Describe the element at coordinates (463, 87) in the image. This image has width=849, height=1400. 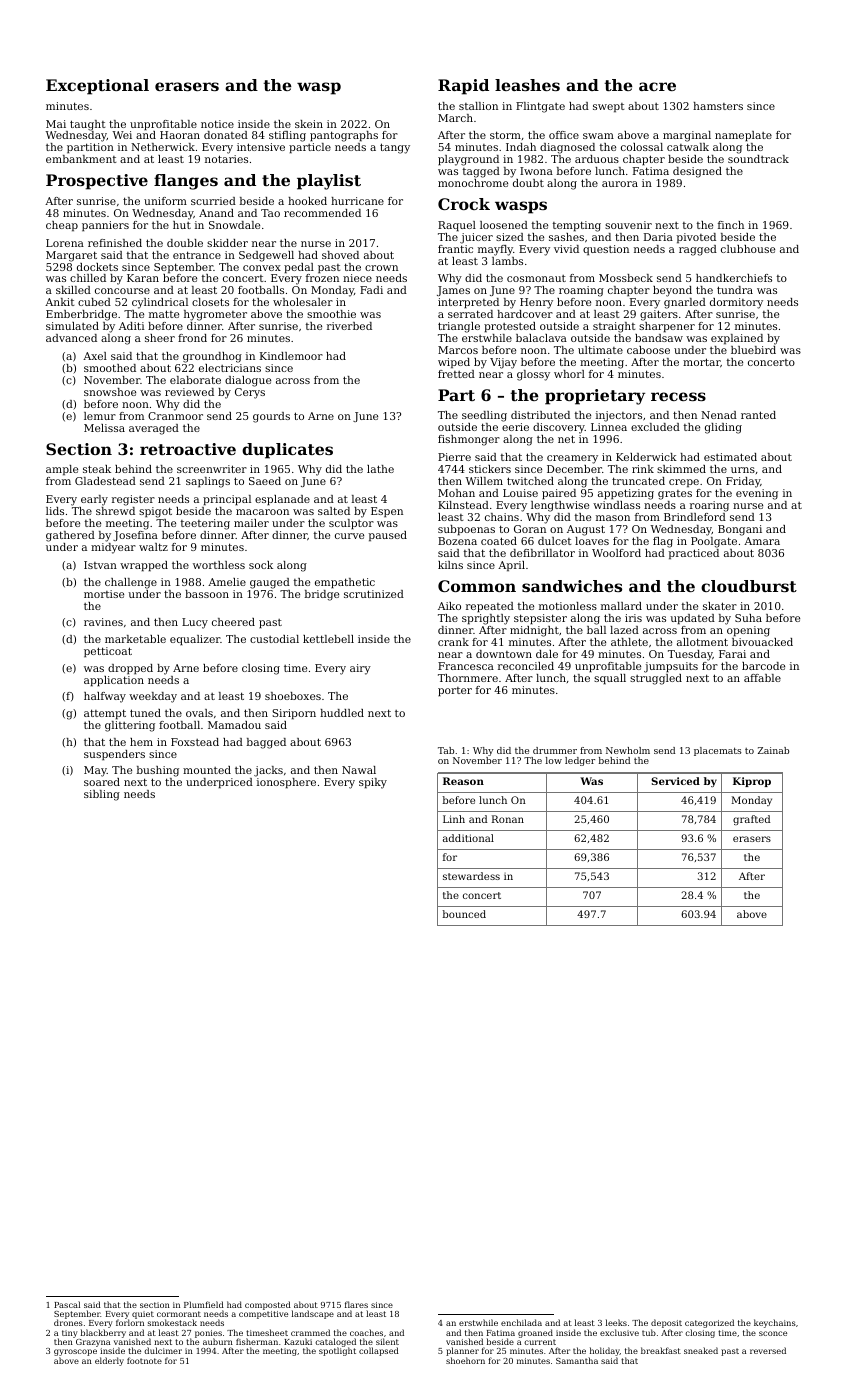
I see `Rapid` at that location.
